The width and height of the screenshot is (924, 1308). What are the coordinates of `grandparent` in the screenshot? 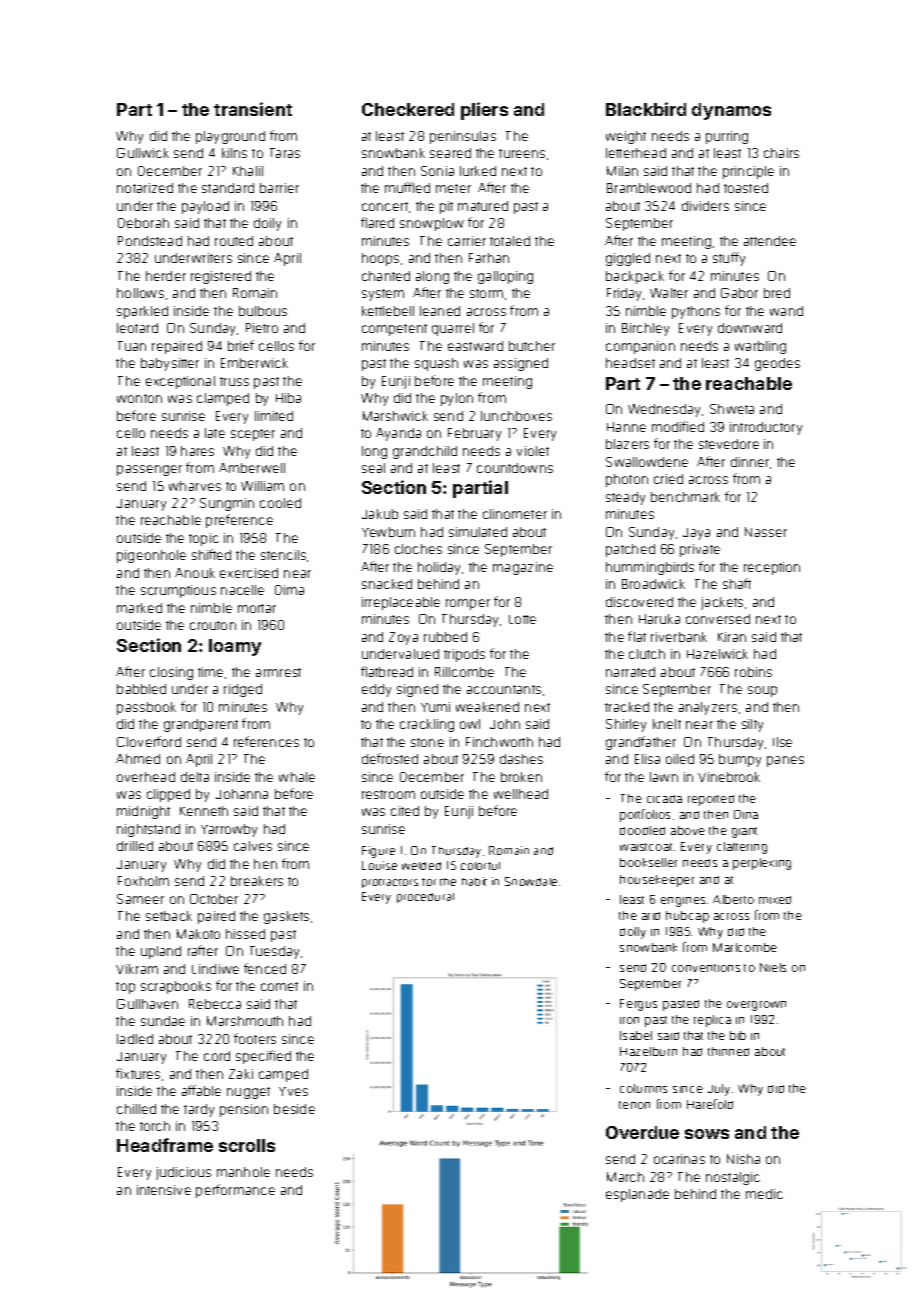 It's located at (201, 725).
